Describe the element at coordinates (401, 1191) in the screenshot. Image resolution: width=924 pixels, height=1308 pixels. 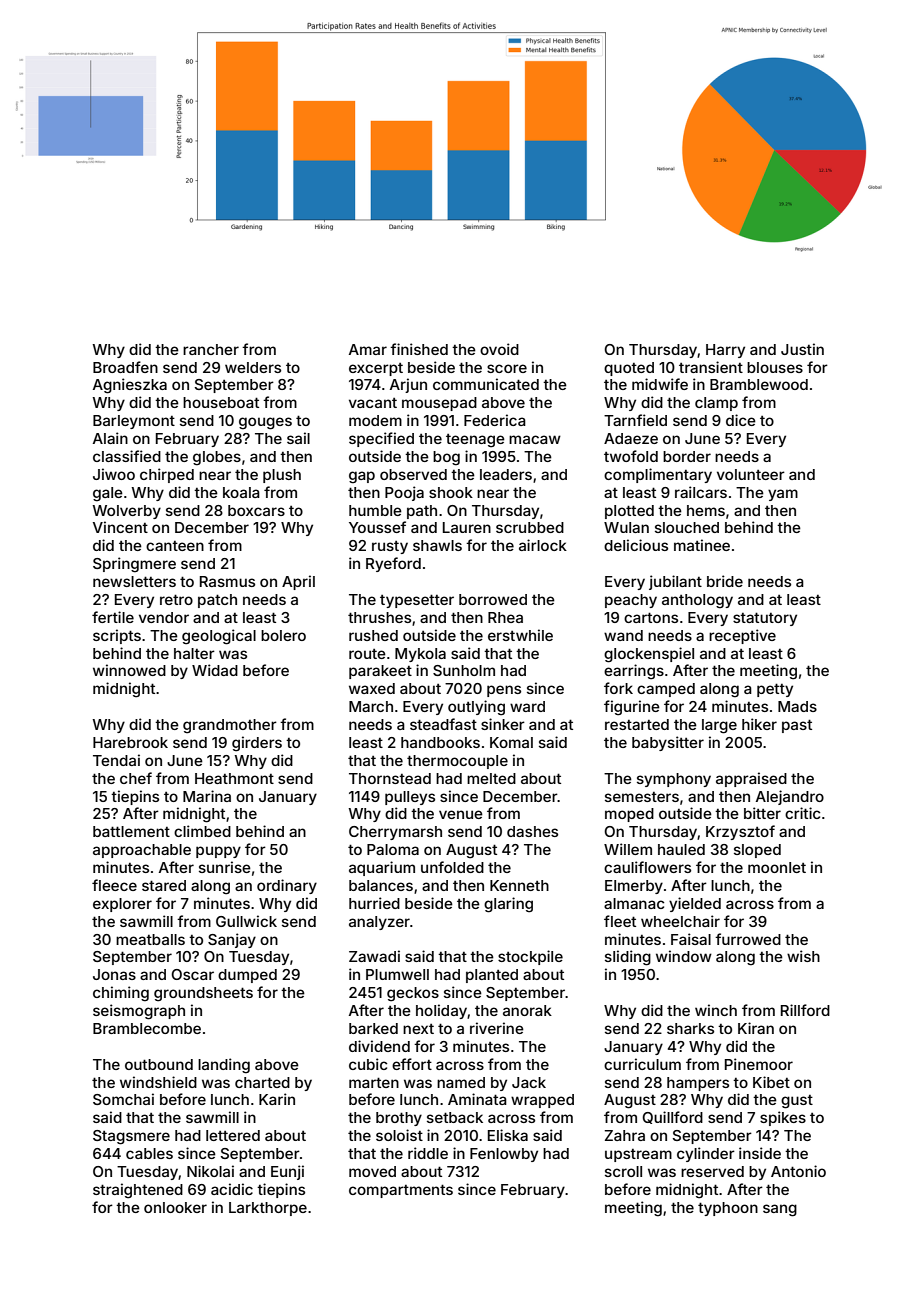
I see `compartments` at that location.
